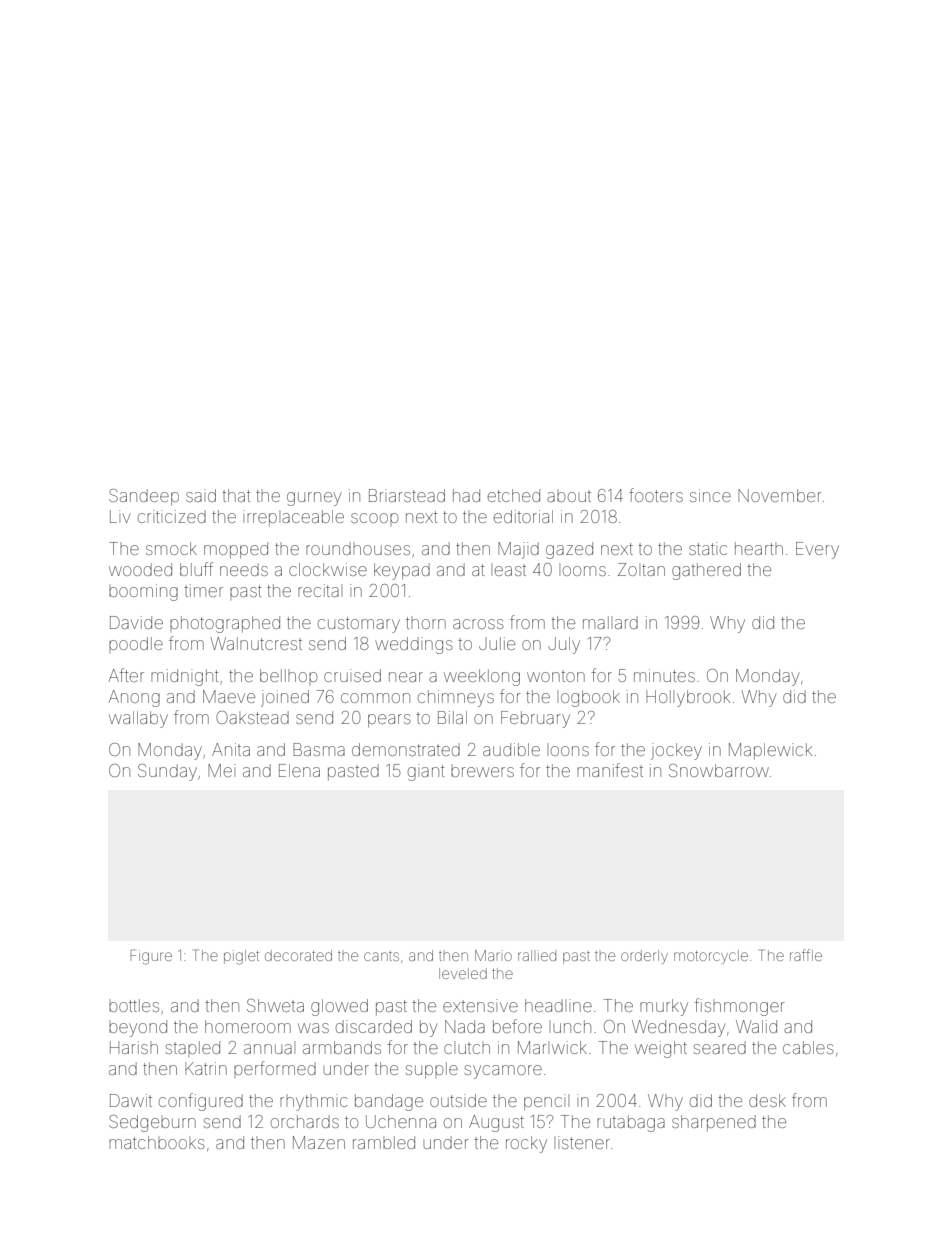 This page has width=952, height=1233. Describe the element at coordinates (564, 645) in the page. I see `July` at that location.
